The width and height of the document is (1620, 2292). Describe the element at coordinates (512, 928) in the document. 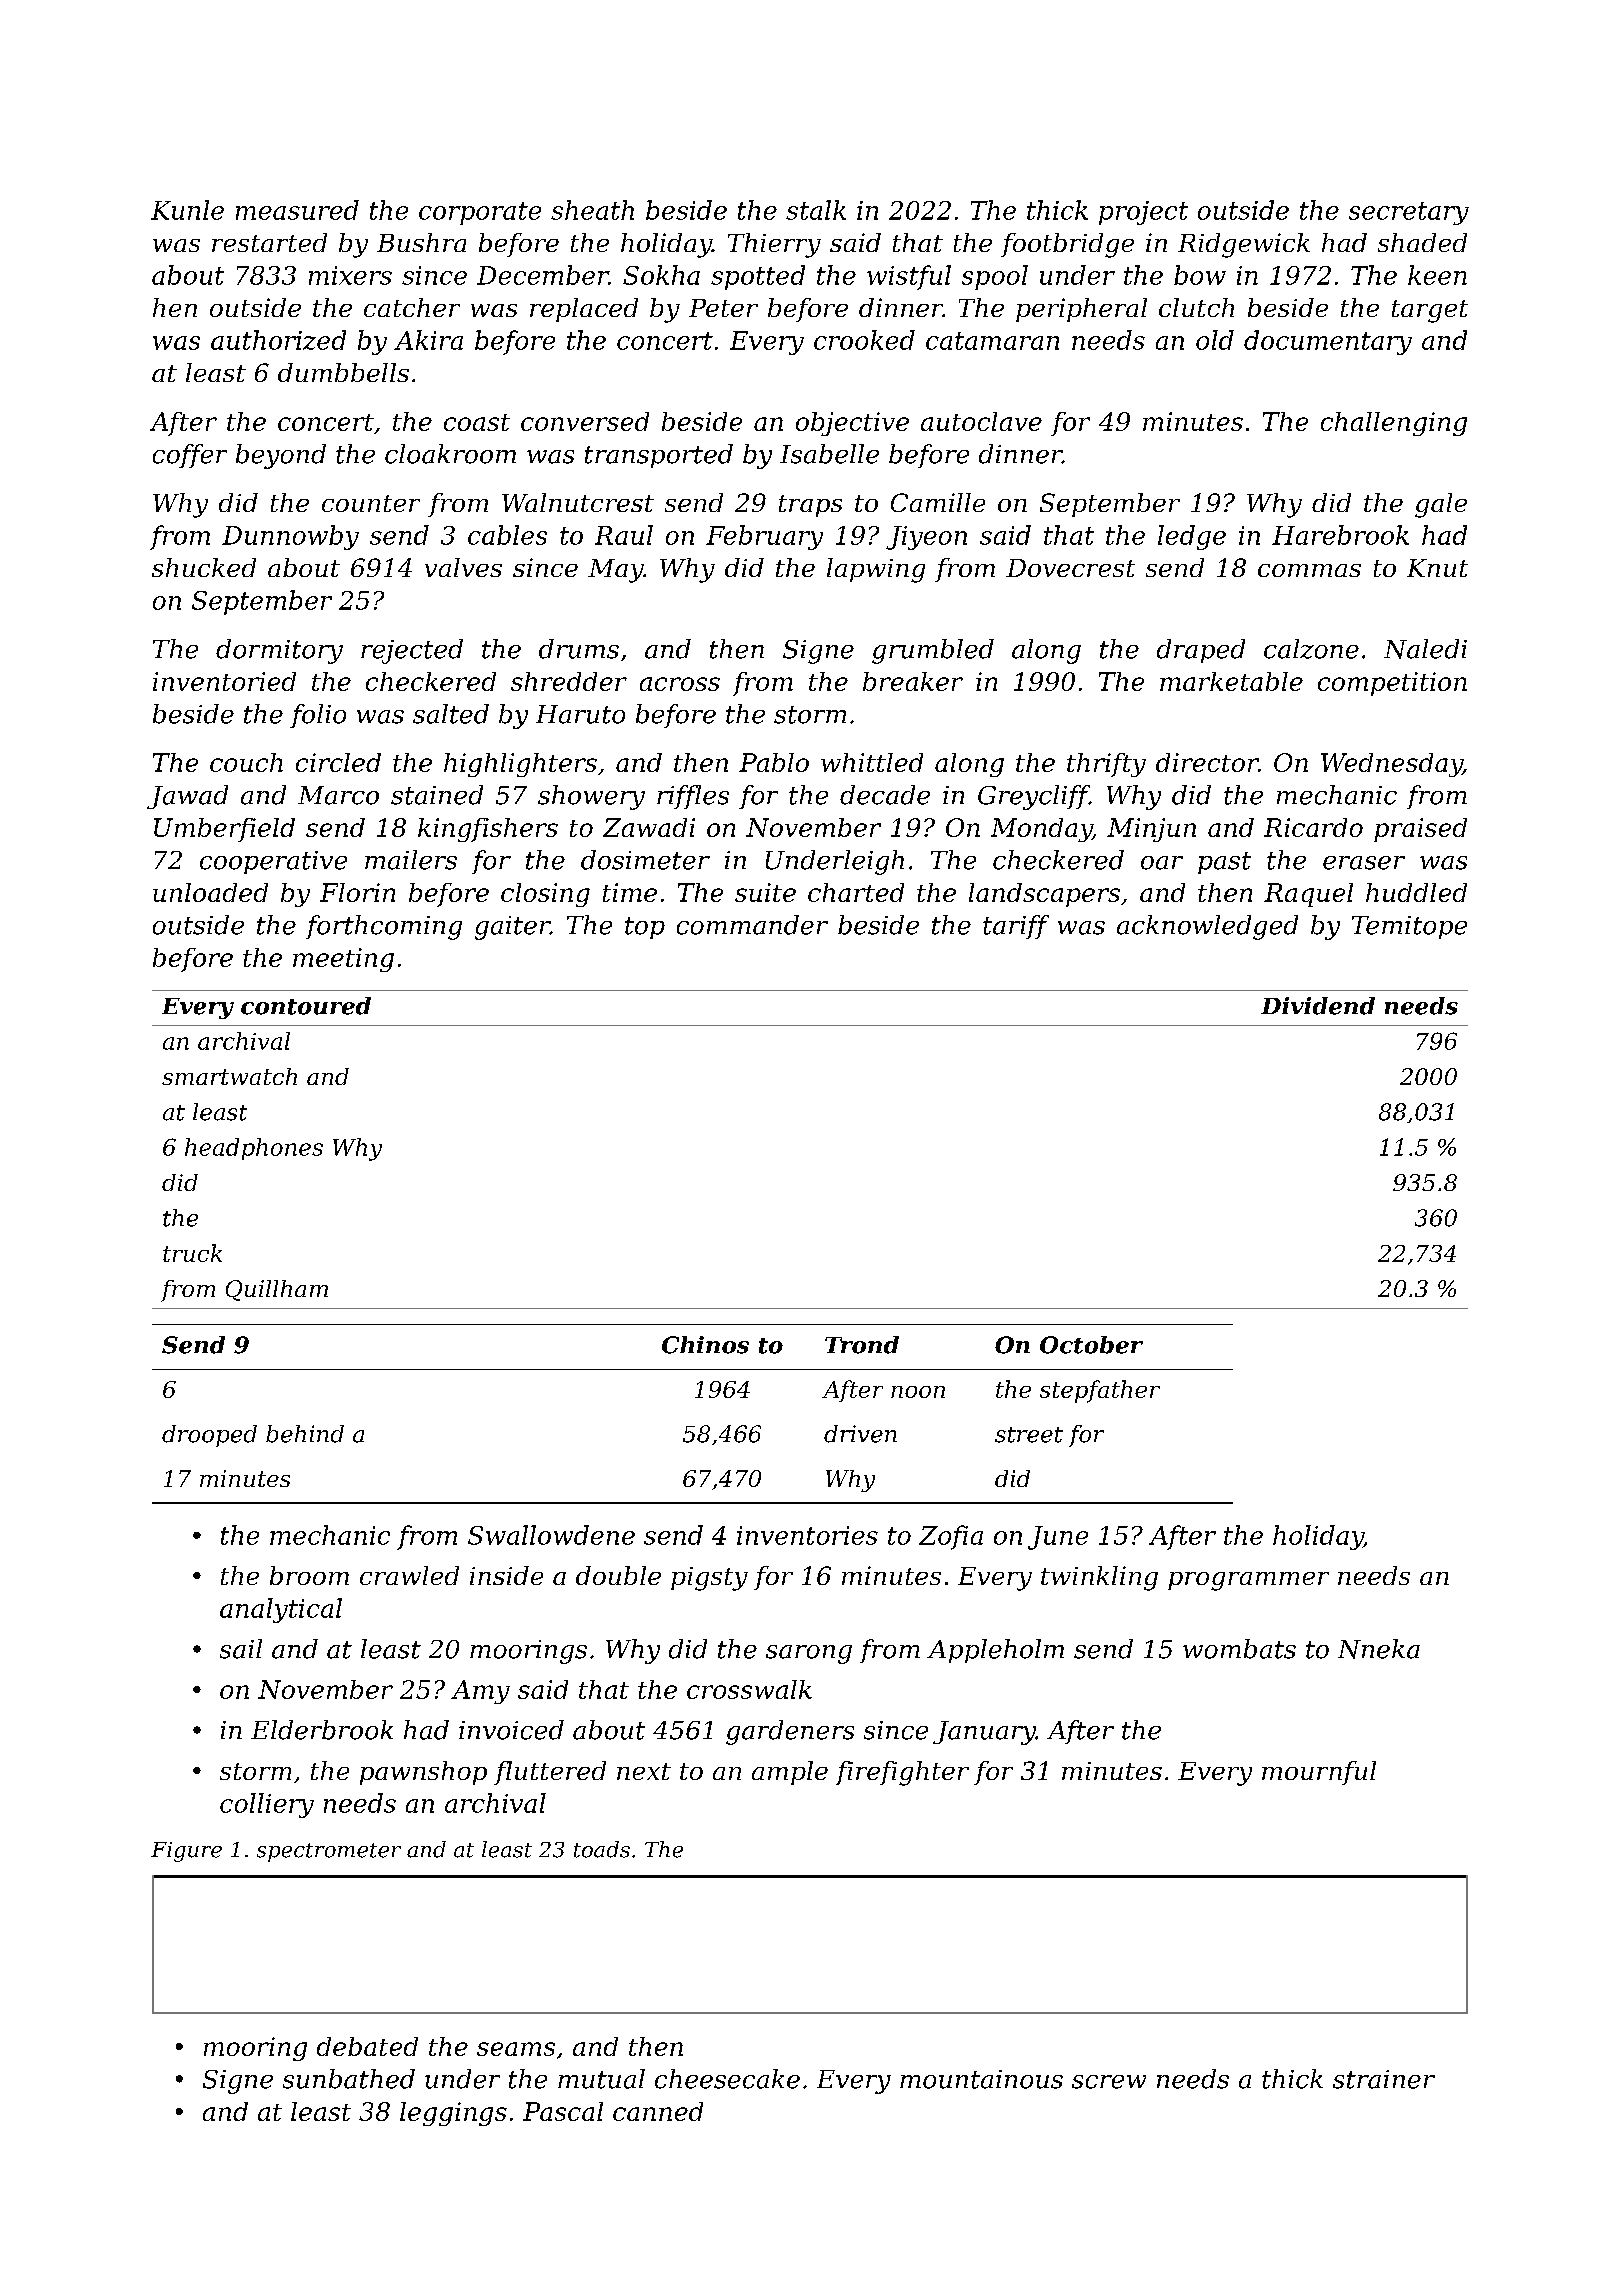

I see `gaiter` at that location.
